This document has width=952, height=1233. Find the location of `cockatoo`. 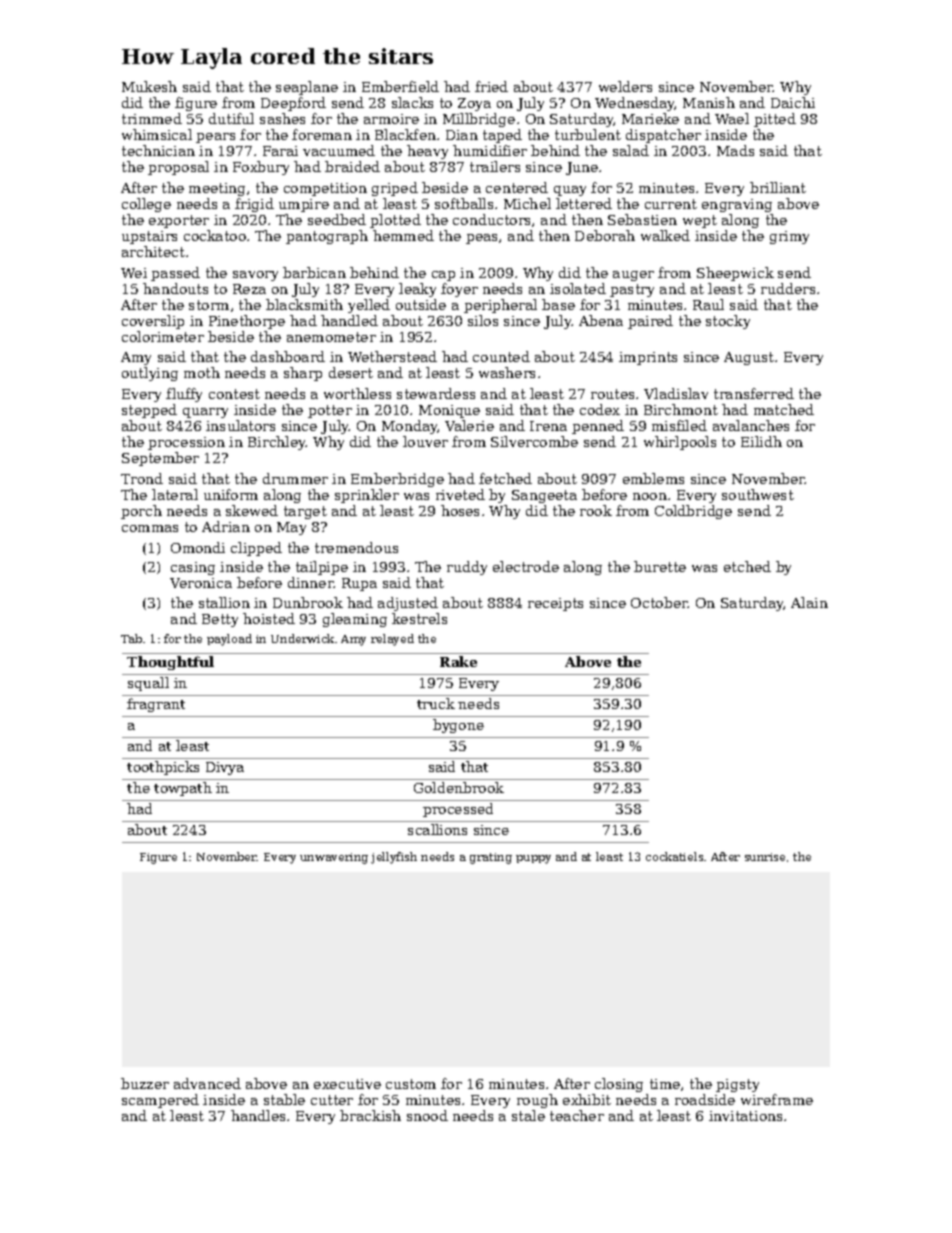

cockatoo is located at coordinates (215, 235).
